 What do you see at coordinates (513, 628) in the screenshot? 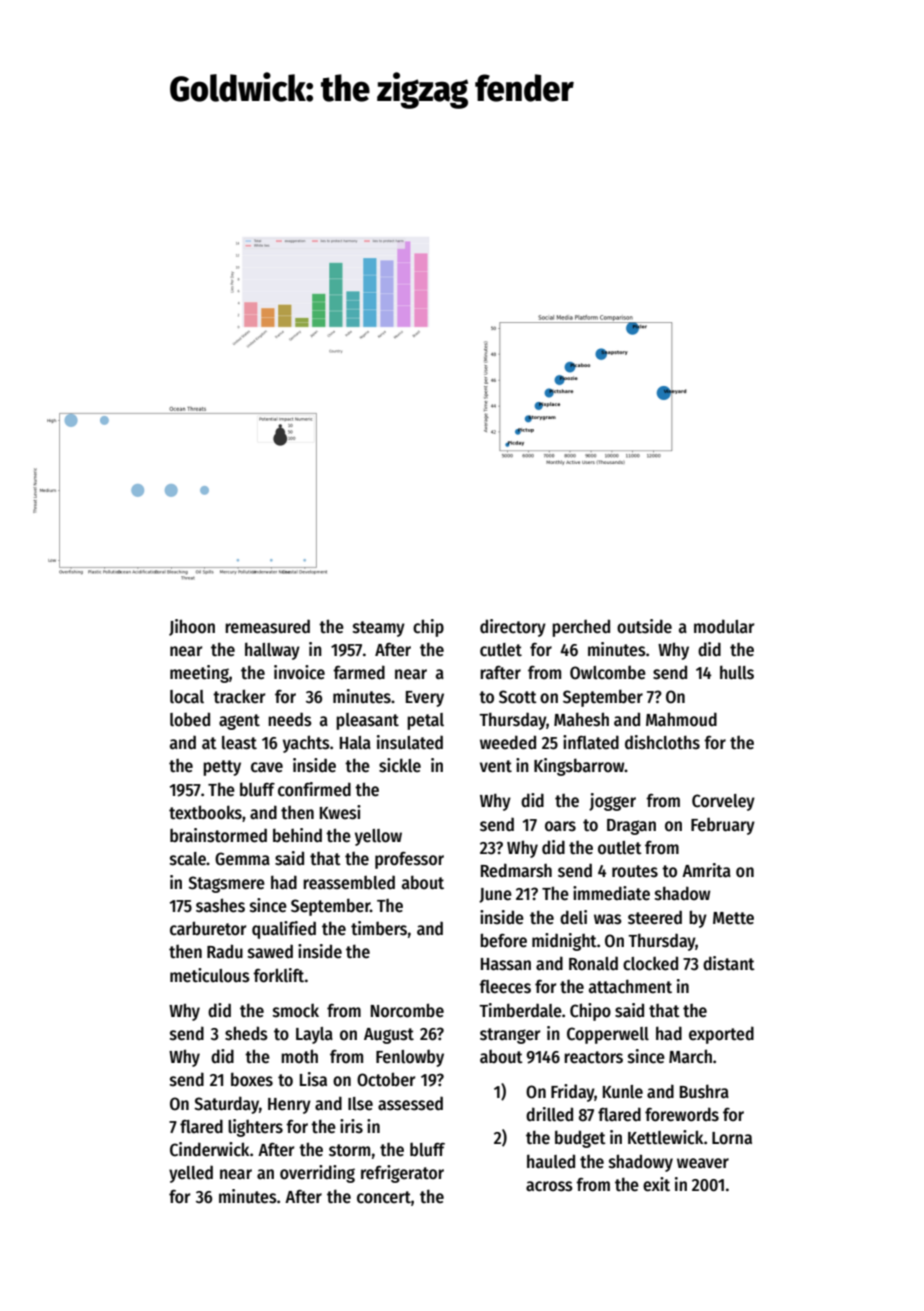
I see `directory` at bounding box center [513, 628].
